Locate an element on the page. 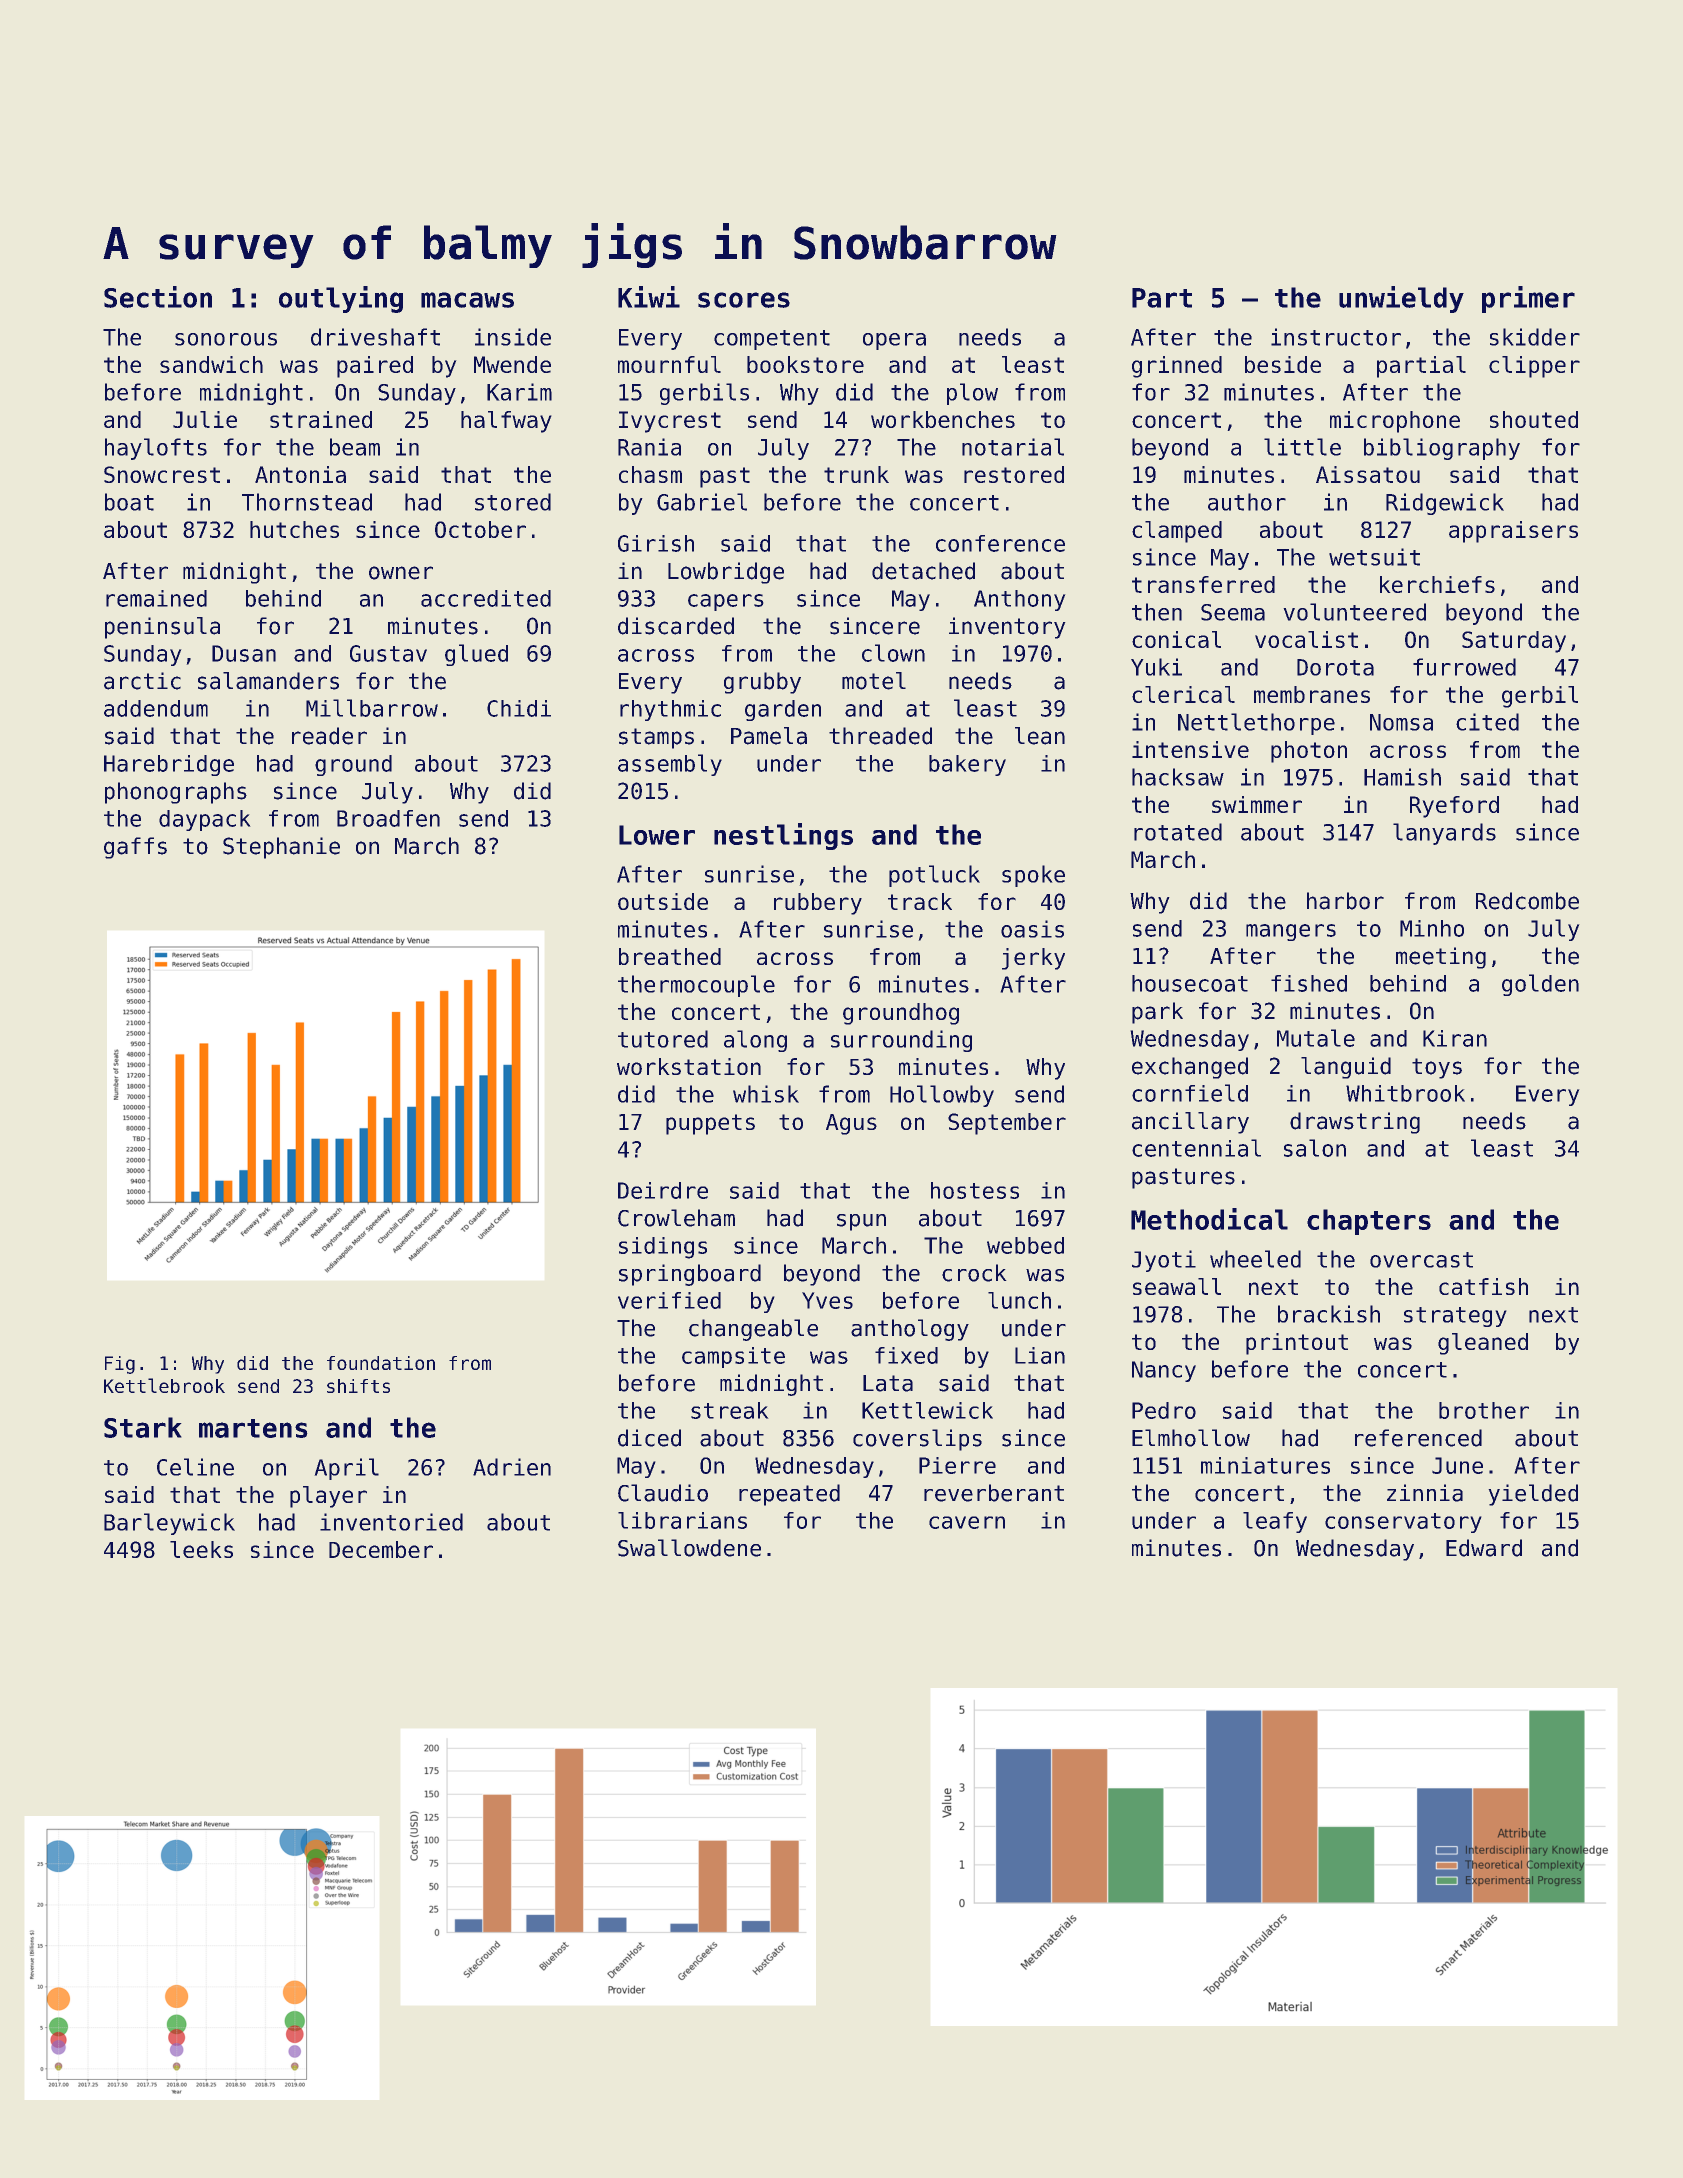  clipper is located at coordinates (1534, 367).
